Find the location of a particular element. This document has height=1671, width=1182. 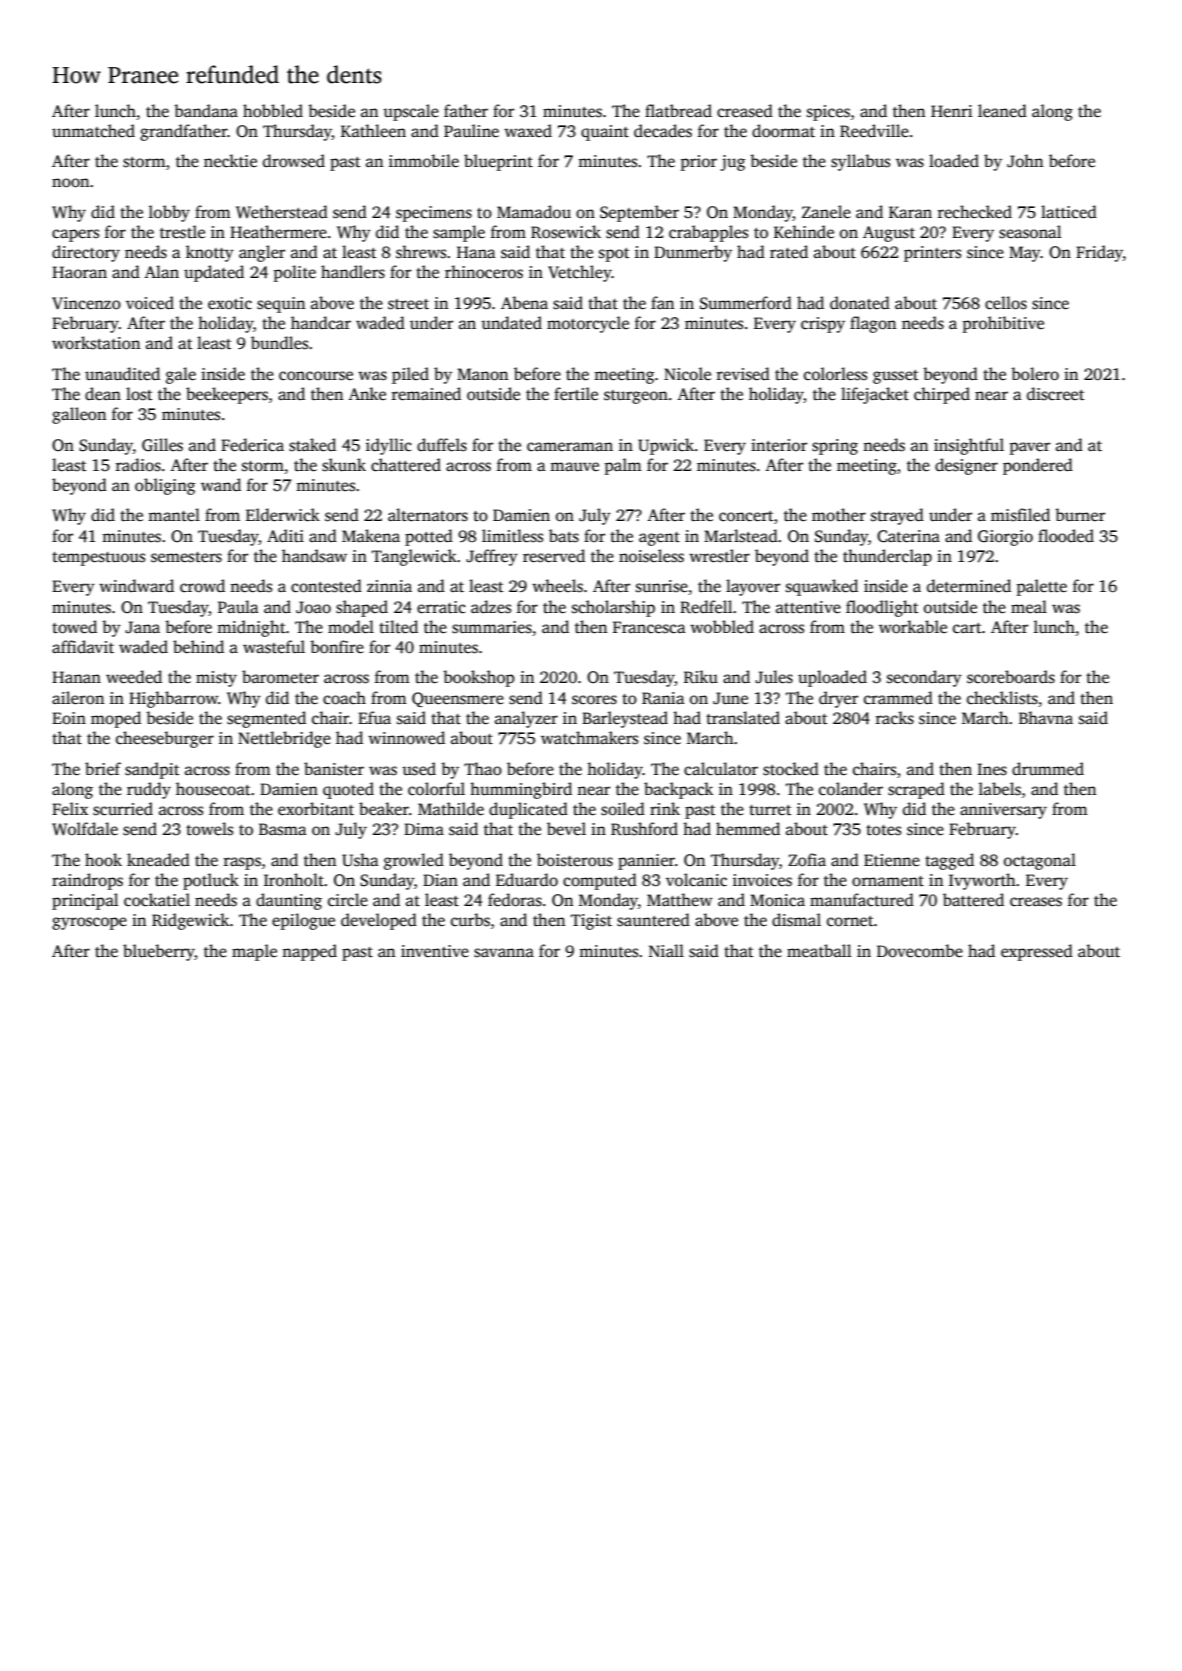

Abena is located at coordinates (524, 303).
